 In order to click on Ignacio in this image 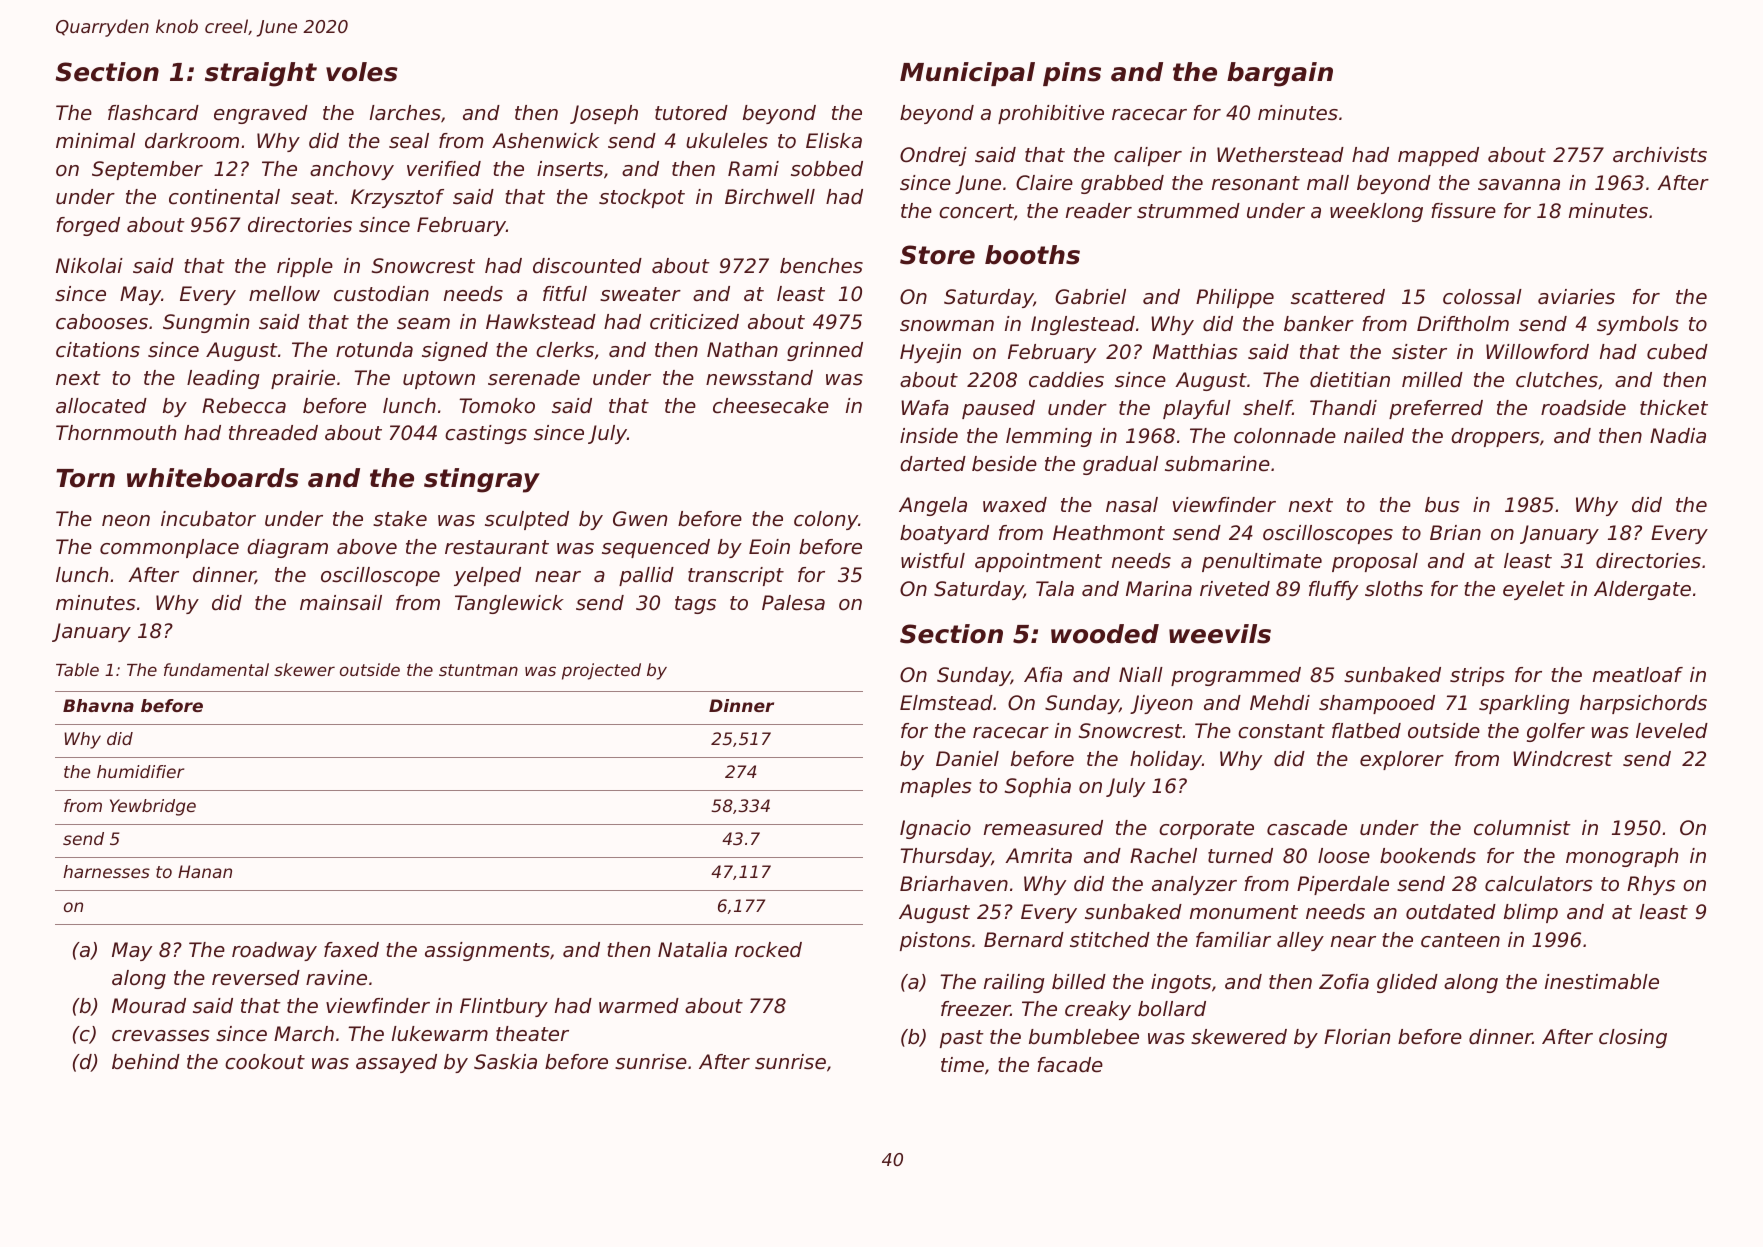, I will do `click(935, 829)`.
